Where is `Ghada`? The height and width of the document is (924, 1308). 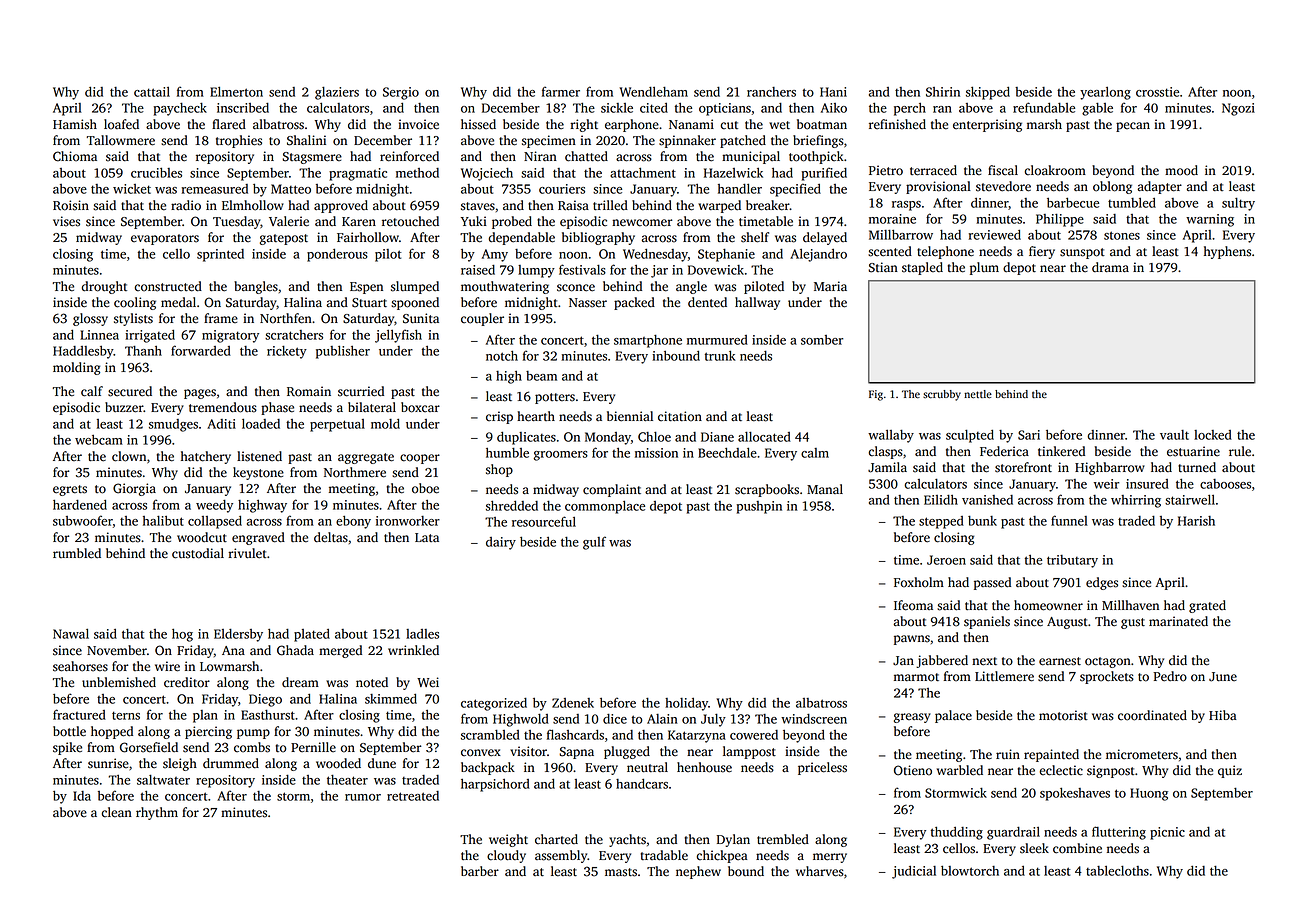 Ghada is located at coordinates (295, 650).
